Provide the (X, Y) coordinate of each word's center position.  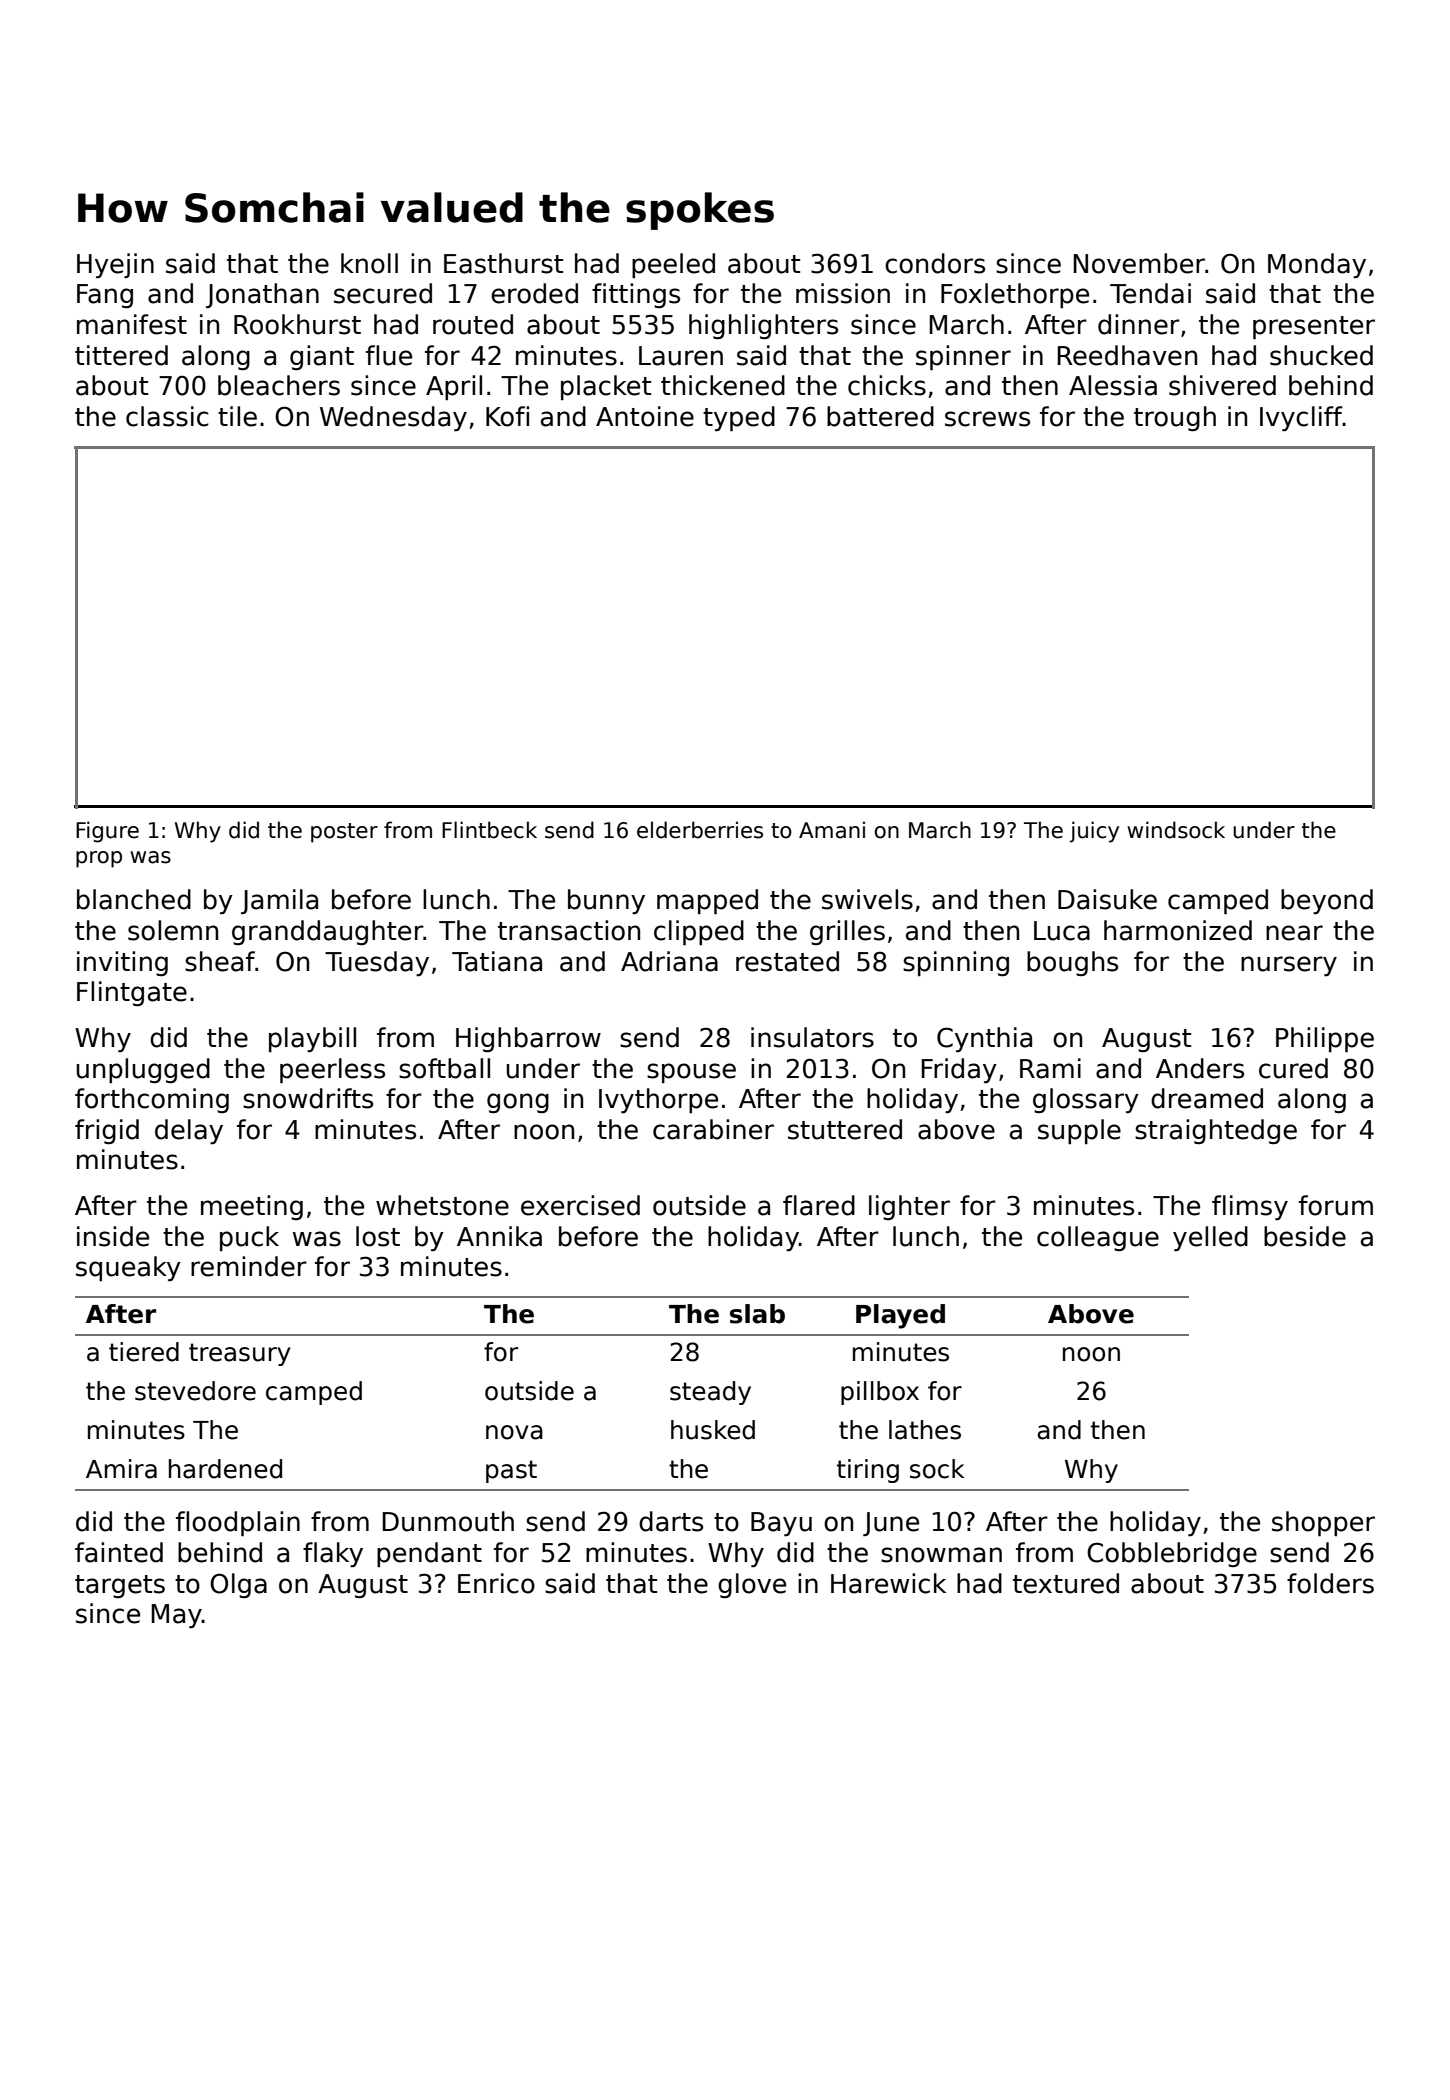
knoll (369, 263)
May (176, 1616)
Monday (1317, 265)
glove (752, 1585)
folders (1330, 1583)
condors (935, 263)
